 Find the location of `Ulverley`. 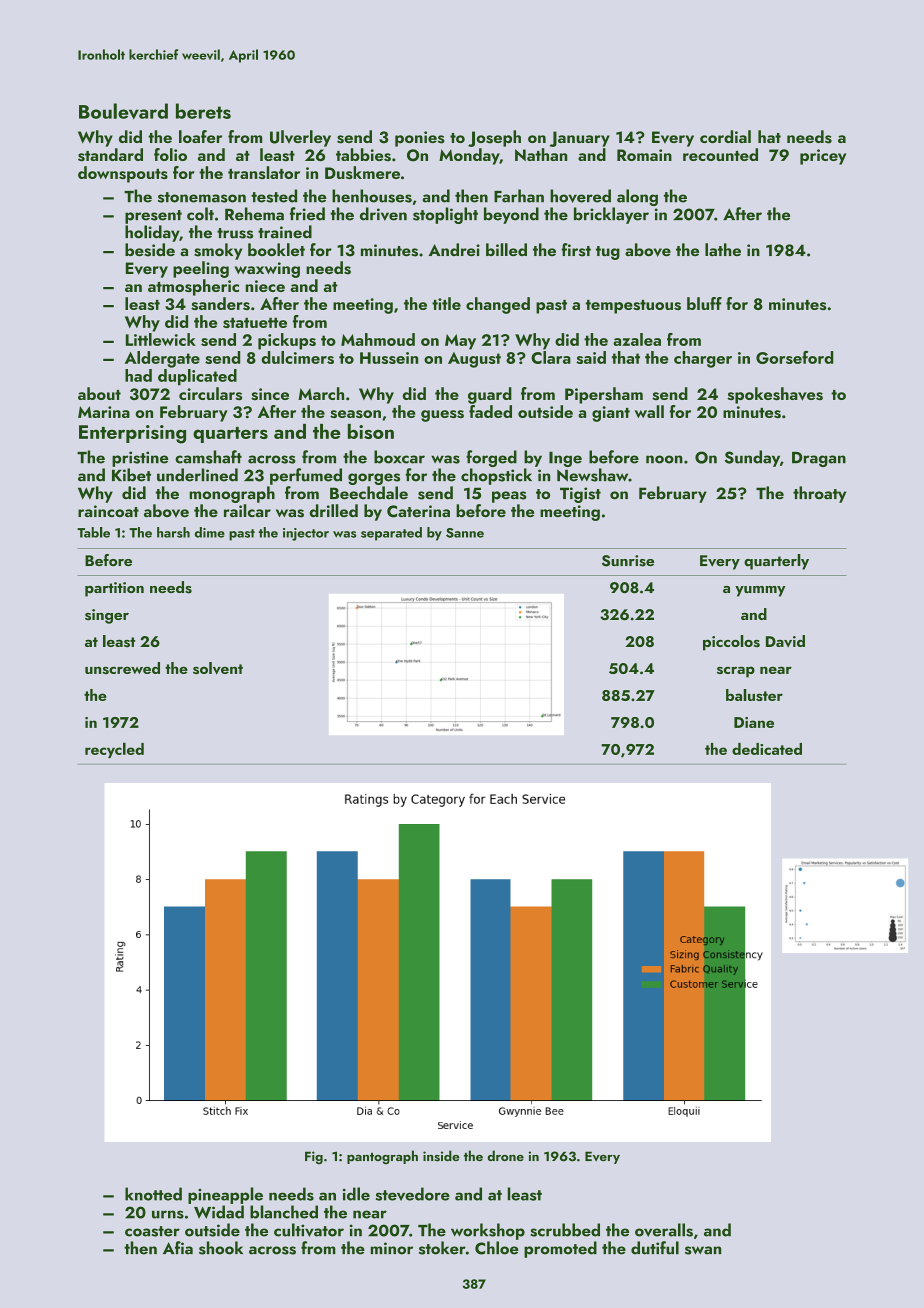

Ulverley is located at coordinates (300, 138).
